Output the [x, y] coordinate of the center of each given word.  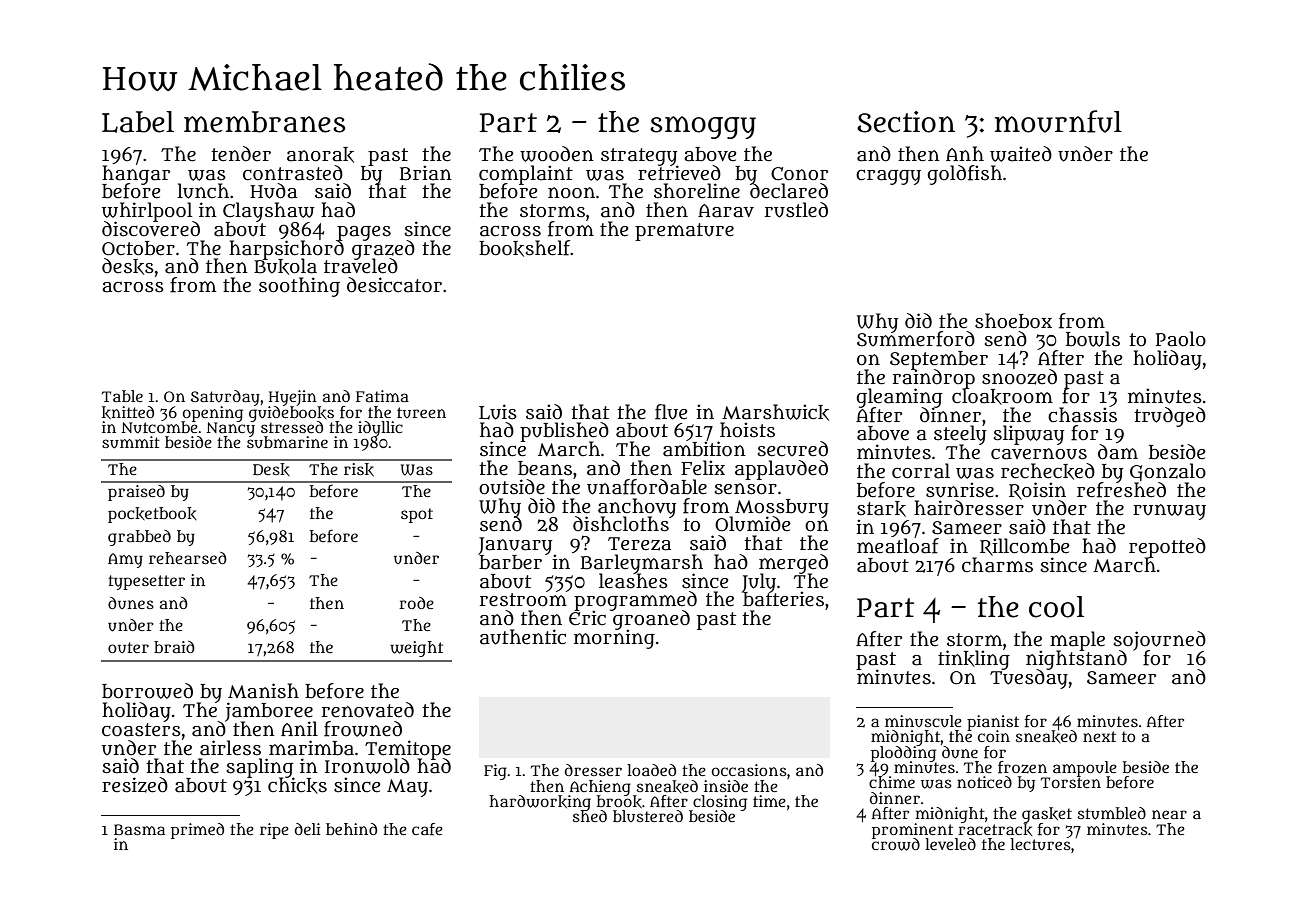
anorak [320, 155]
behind [351, 829]
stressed [292, 427]
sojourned [1160, 640]
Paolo [1181, 339]
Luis [498, 412]
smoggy [703, 127]
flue [671, 412]
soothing [299, 287]
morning [614, 639]
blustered [648, 816]
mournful [1058, 121]
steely [960, 435]
